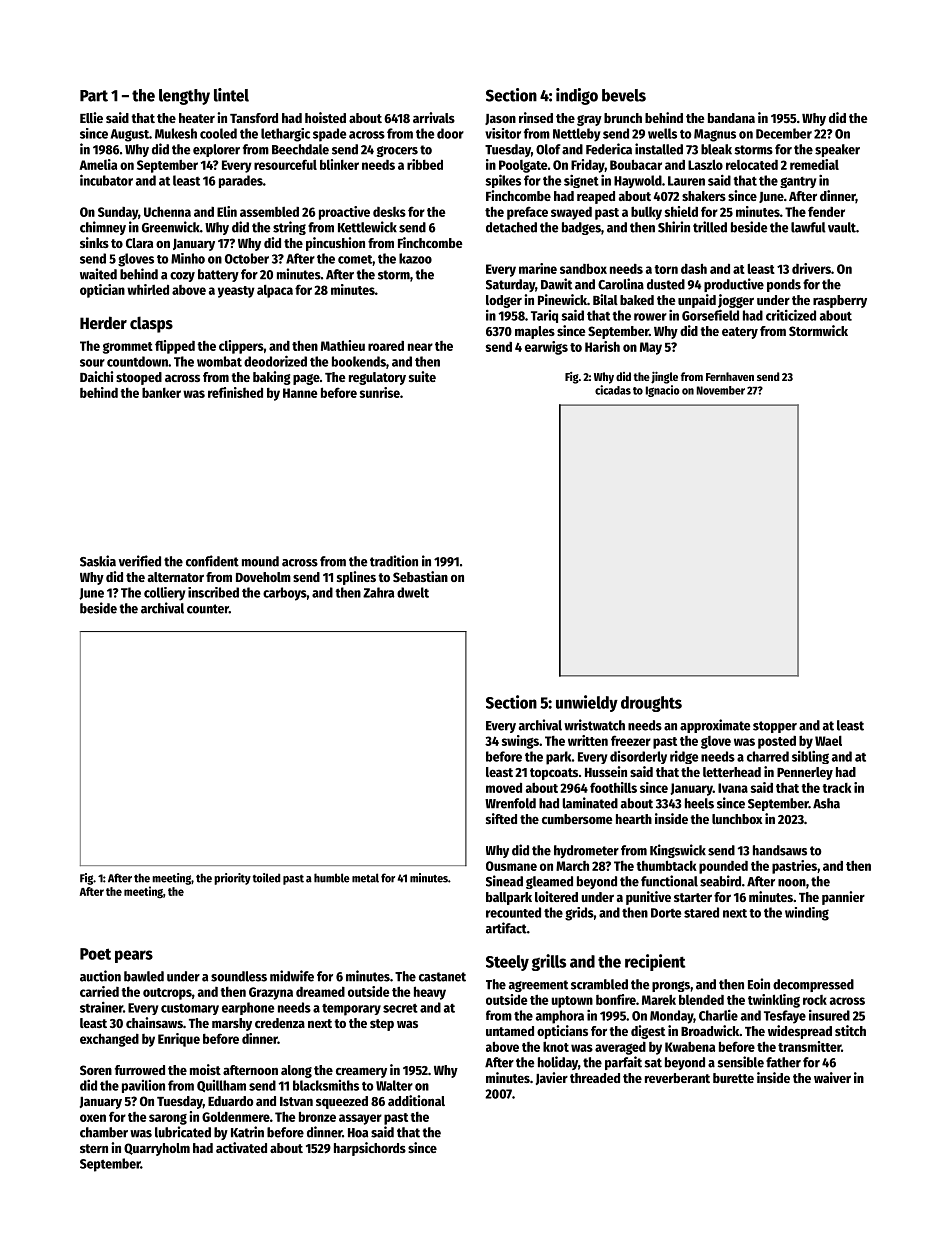 This page has height=1233, width=952. Describe the element at coordinates (370, 1149) in the page. I see `harpsichords` at that location.
